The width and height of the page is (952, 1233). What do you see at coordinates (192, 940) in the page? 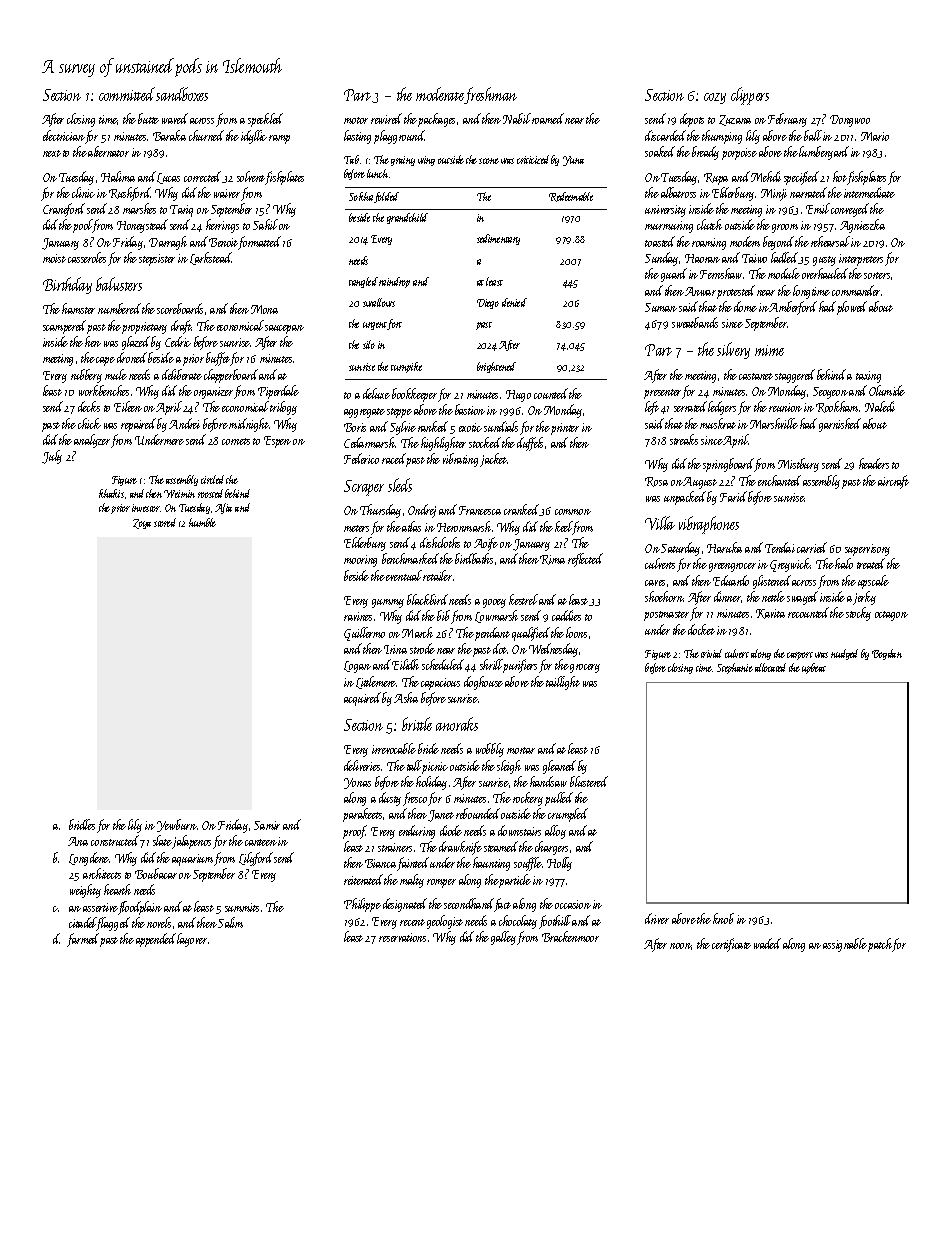
I see `layover` at bounding box center [192, 940].
